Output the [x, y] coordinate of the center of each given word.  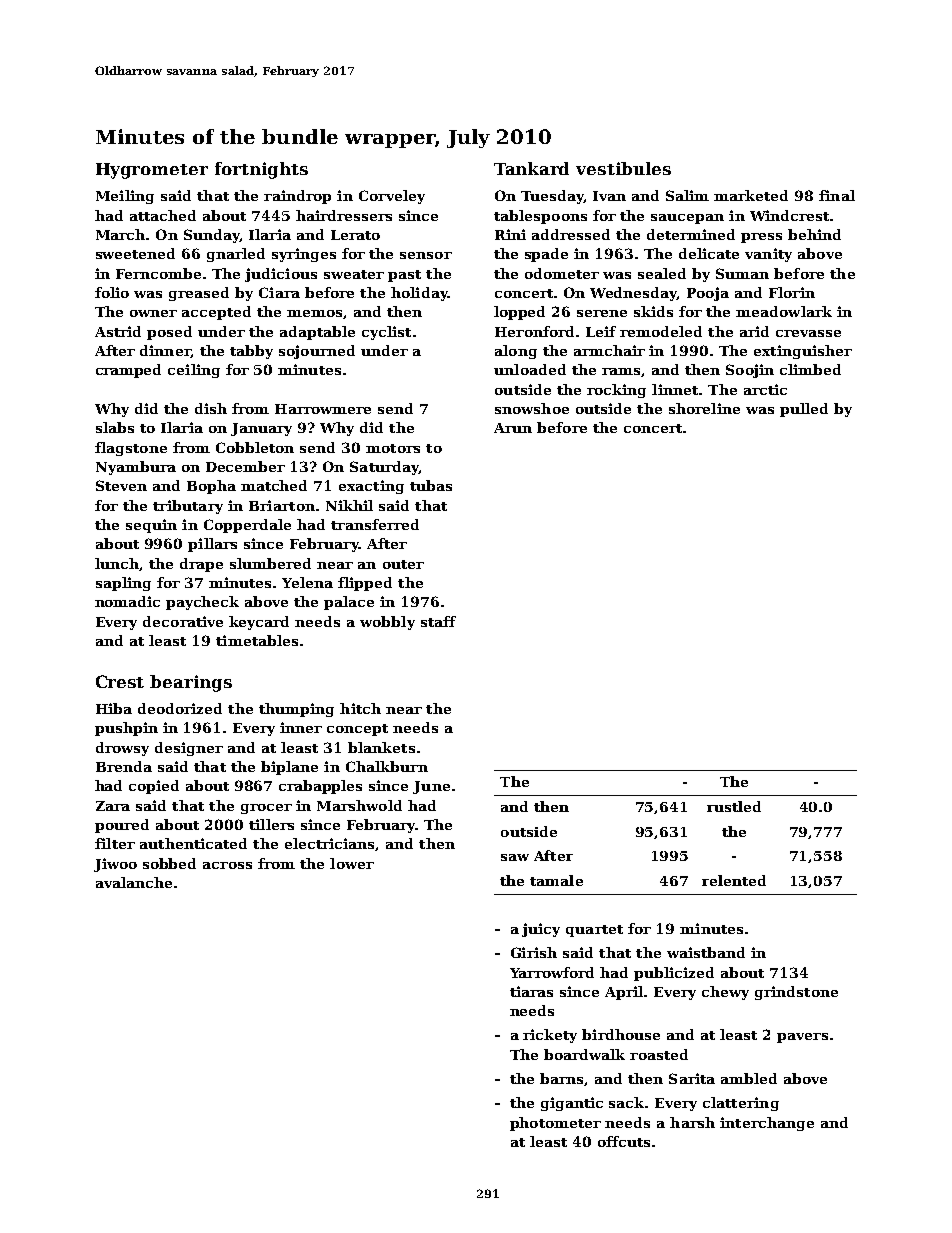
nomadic [127, 601]
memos [314, 313]
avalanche [134, 882]
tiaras [531, 991]
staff [438, 621]
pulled [804, 410]
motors [393, 448]
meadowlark [784, 311]
